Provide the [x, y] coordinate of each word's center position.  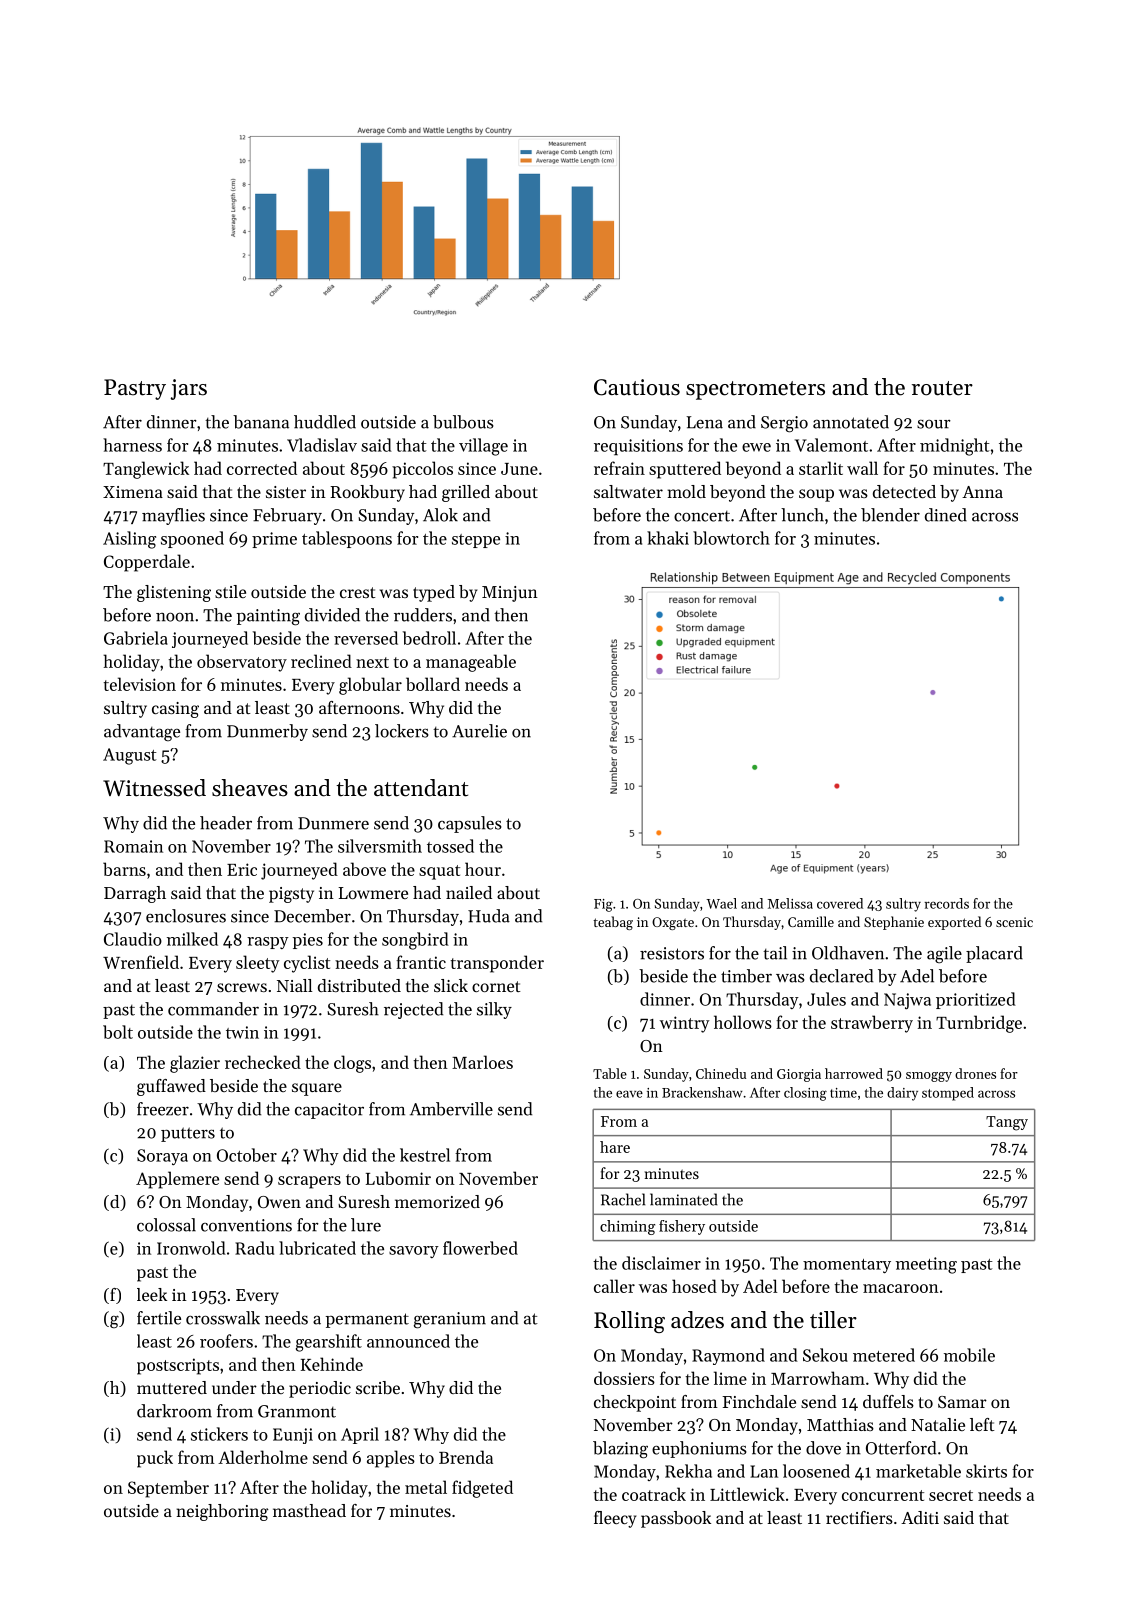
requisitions [638, 447]
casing [175, 710]
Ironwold [191, 1248]
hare [615, 1147]
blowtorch [731, 538]
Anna [982, 492]
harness [132, 445]
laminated [684, 1199]
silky [494, 1010]
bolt [118, 1032]
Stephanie [894, 923]
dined [946, 515]
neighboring [222, 1512]
